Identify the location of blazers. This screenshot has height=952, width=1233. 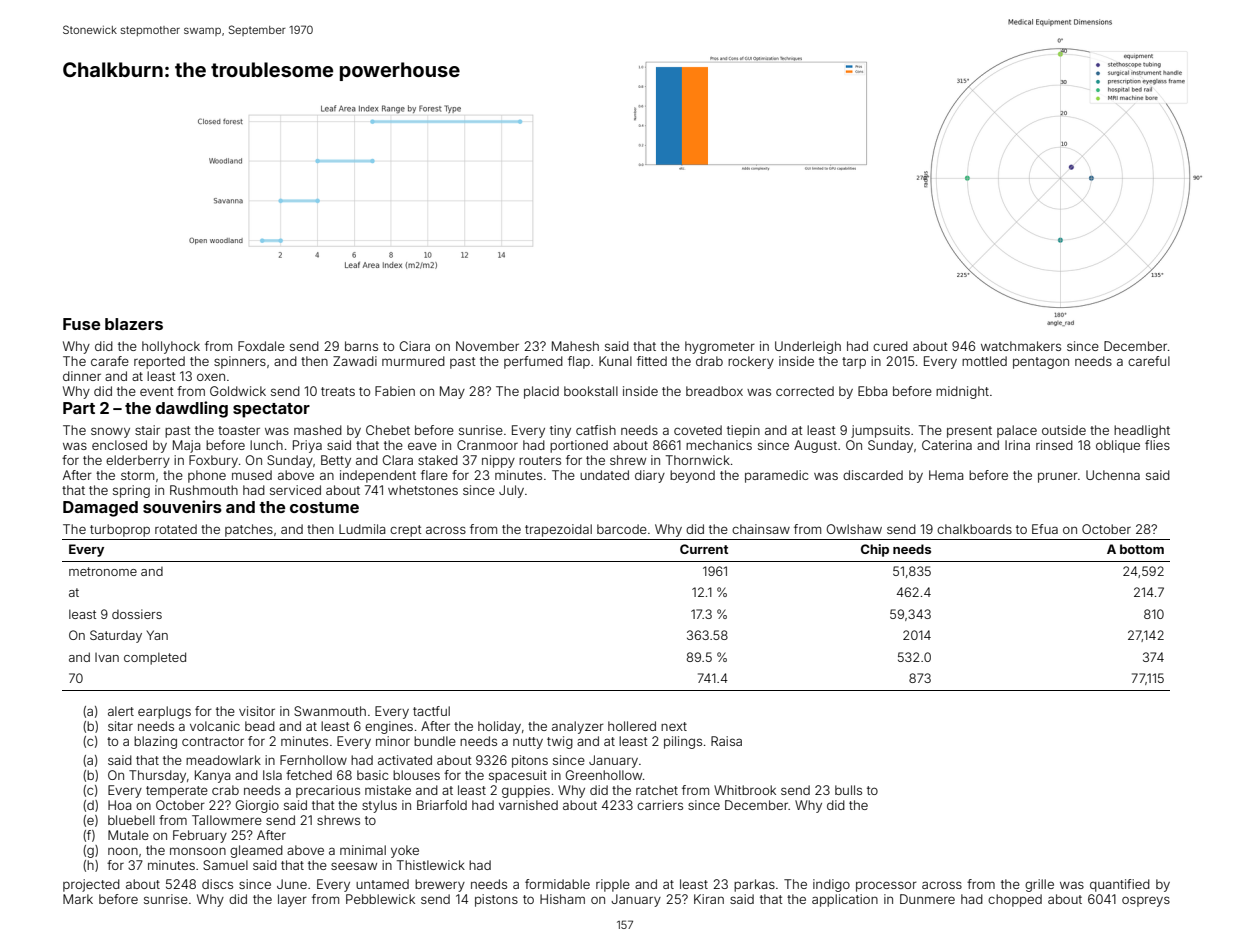
(134, 324).
